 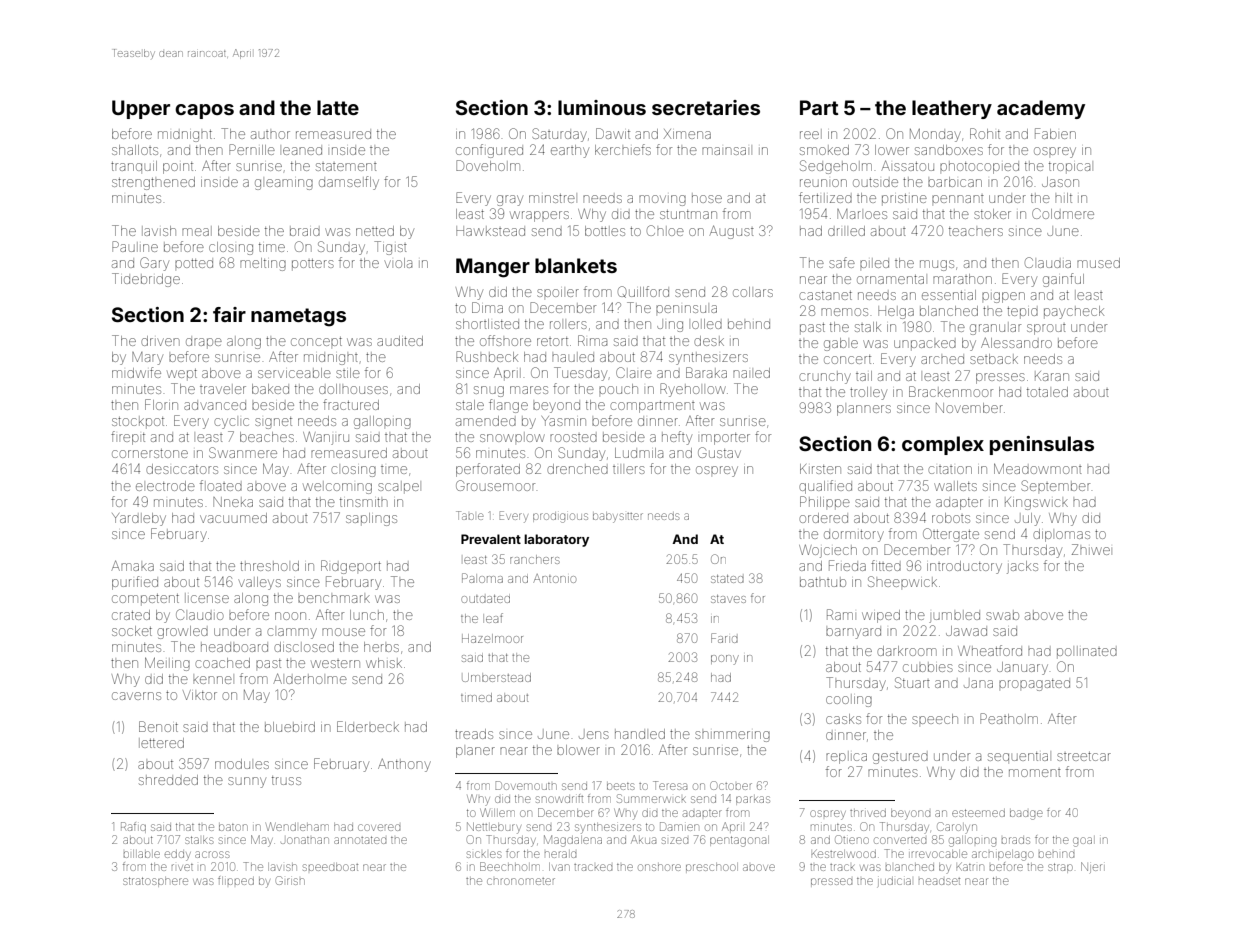 What do you see at coordinates (854, 536) in the screenshot?
I see `dormitory` at bounding box center [854, 536].
